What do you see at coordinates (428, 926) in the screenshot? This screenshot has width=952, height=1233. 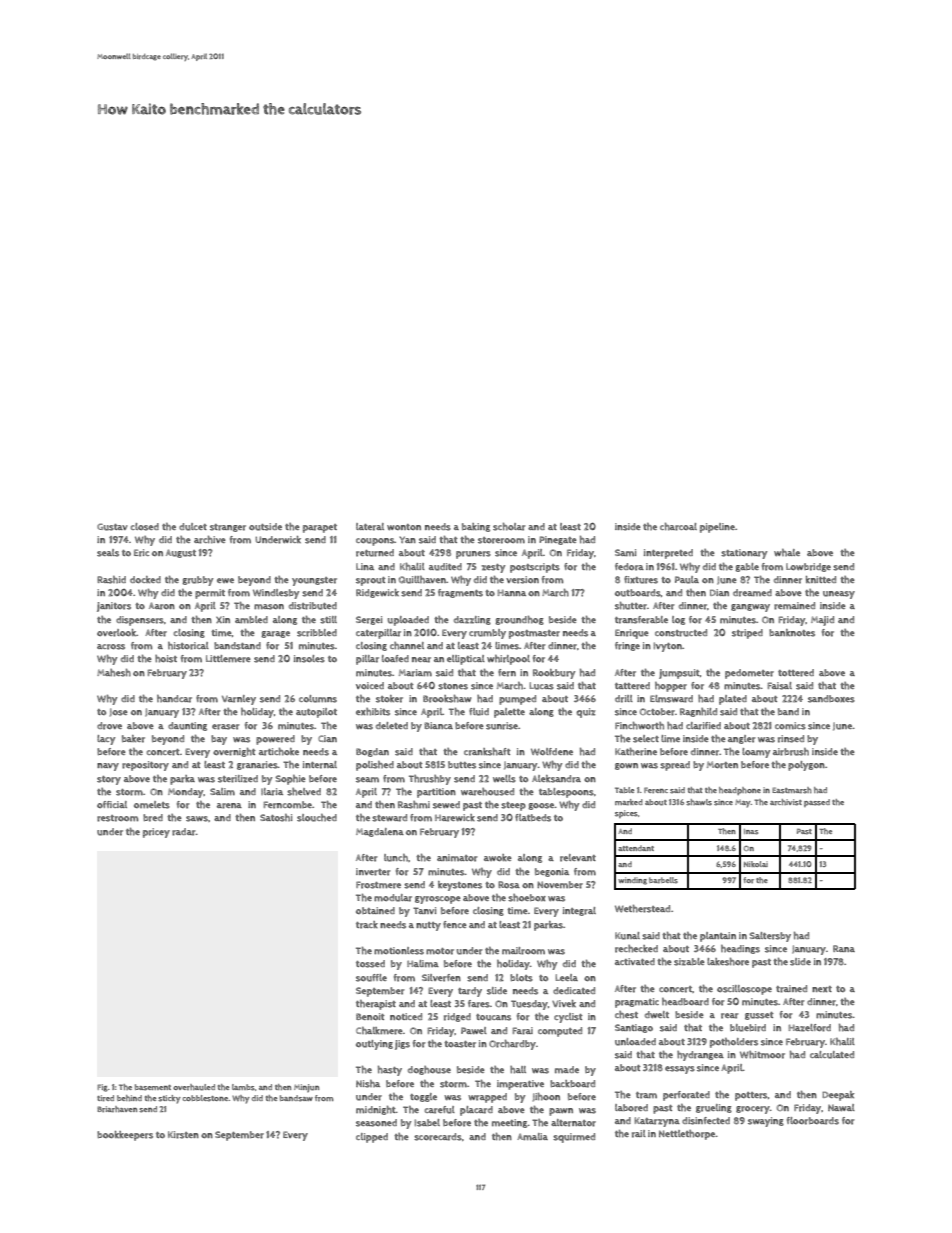 I see `nutty` at bounding box center [428, 926].
